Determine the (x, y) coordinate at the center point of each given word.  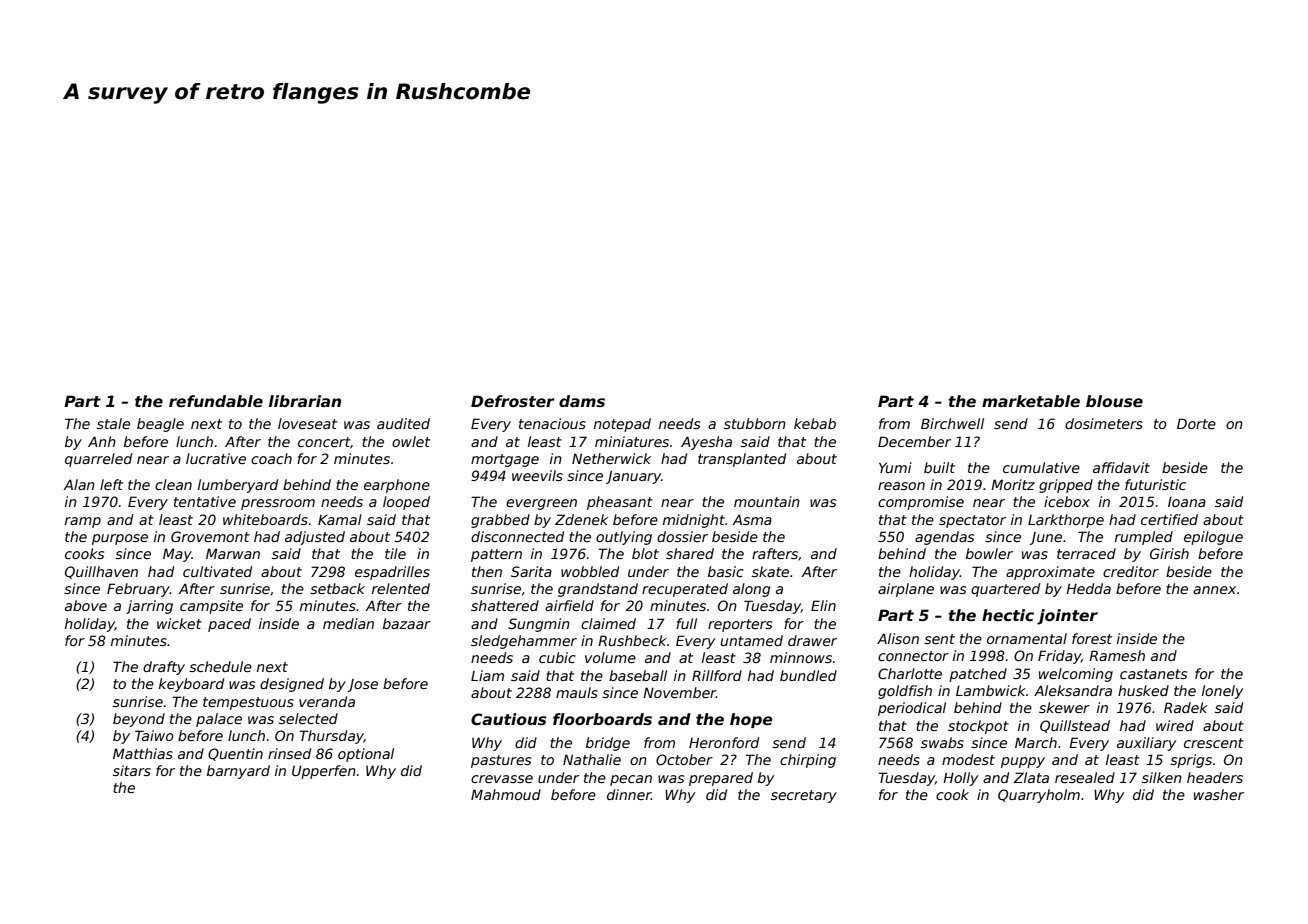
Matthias (143, 753)
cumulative (1041, 467)
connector (913, 656)
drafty (164, 668)
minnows (801, 657)
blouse (1114, 401)
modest (968, 759)
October (684, 759)
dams (582, 401)
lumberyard (238, 486)
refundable (216, 401)
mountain (767, 501)
